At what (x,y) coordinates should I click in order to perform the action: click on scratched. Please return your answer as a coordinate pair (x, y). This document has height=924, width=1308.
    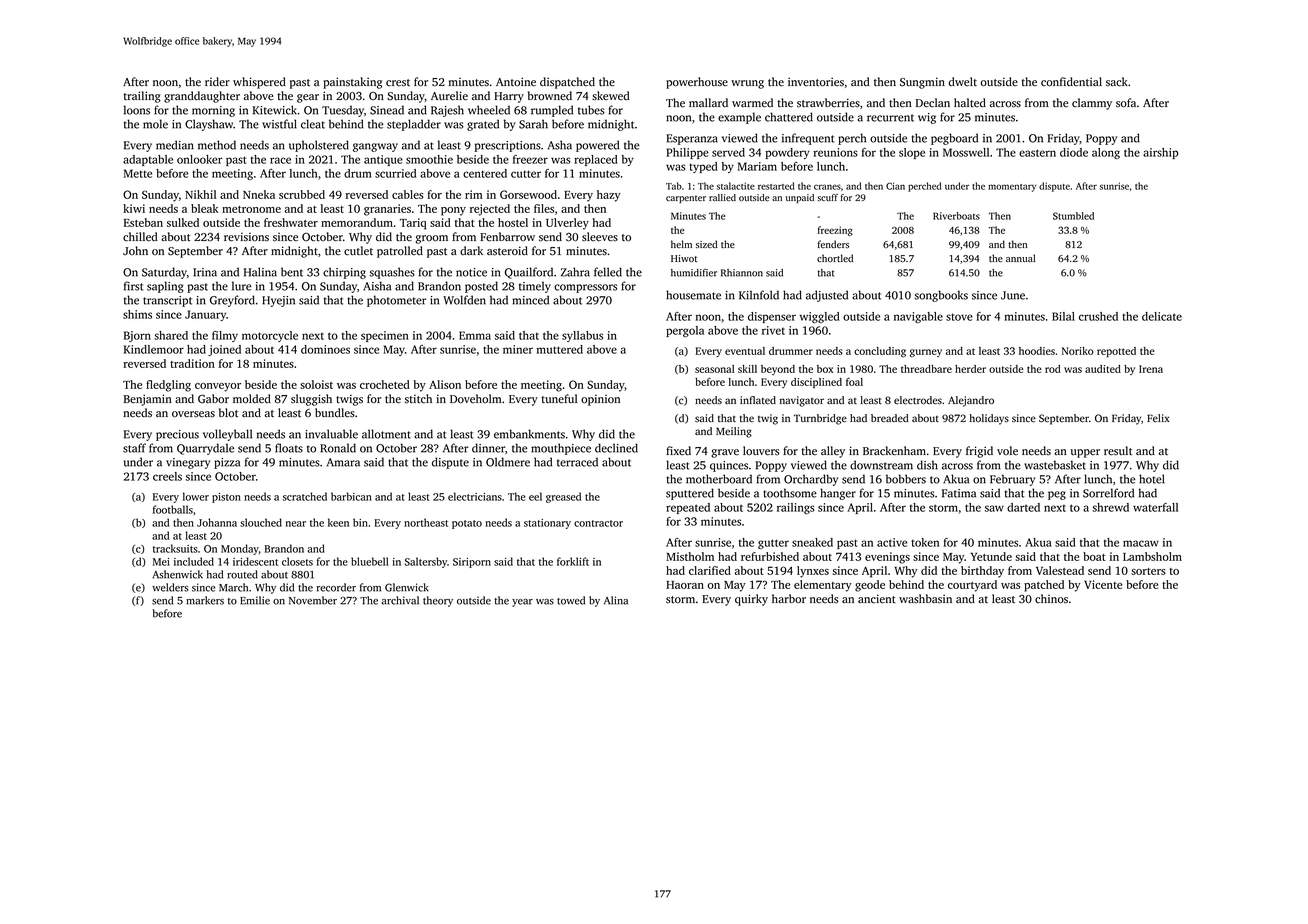
    Looking at the image, I should click on (305, 496).
